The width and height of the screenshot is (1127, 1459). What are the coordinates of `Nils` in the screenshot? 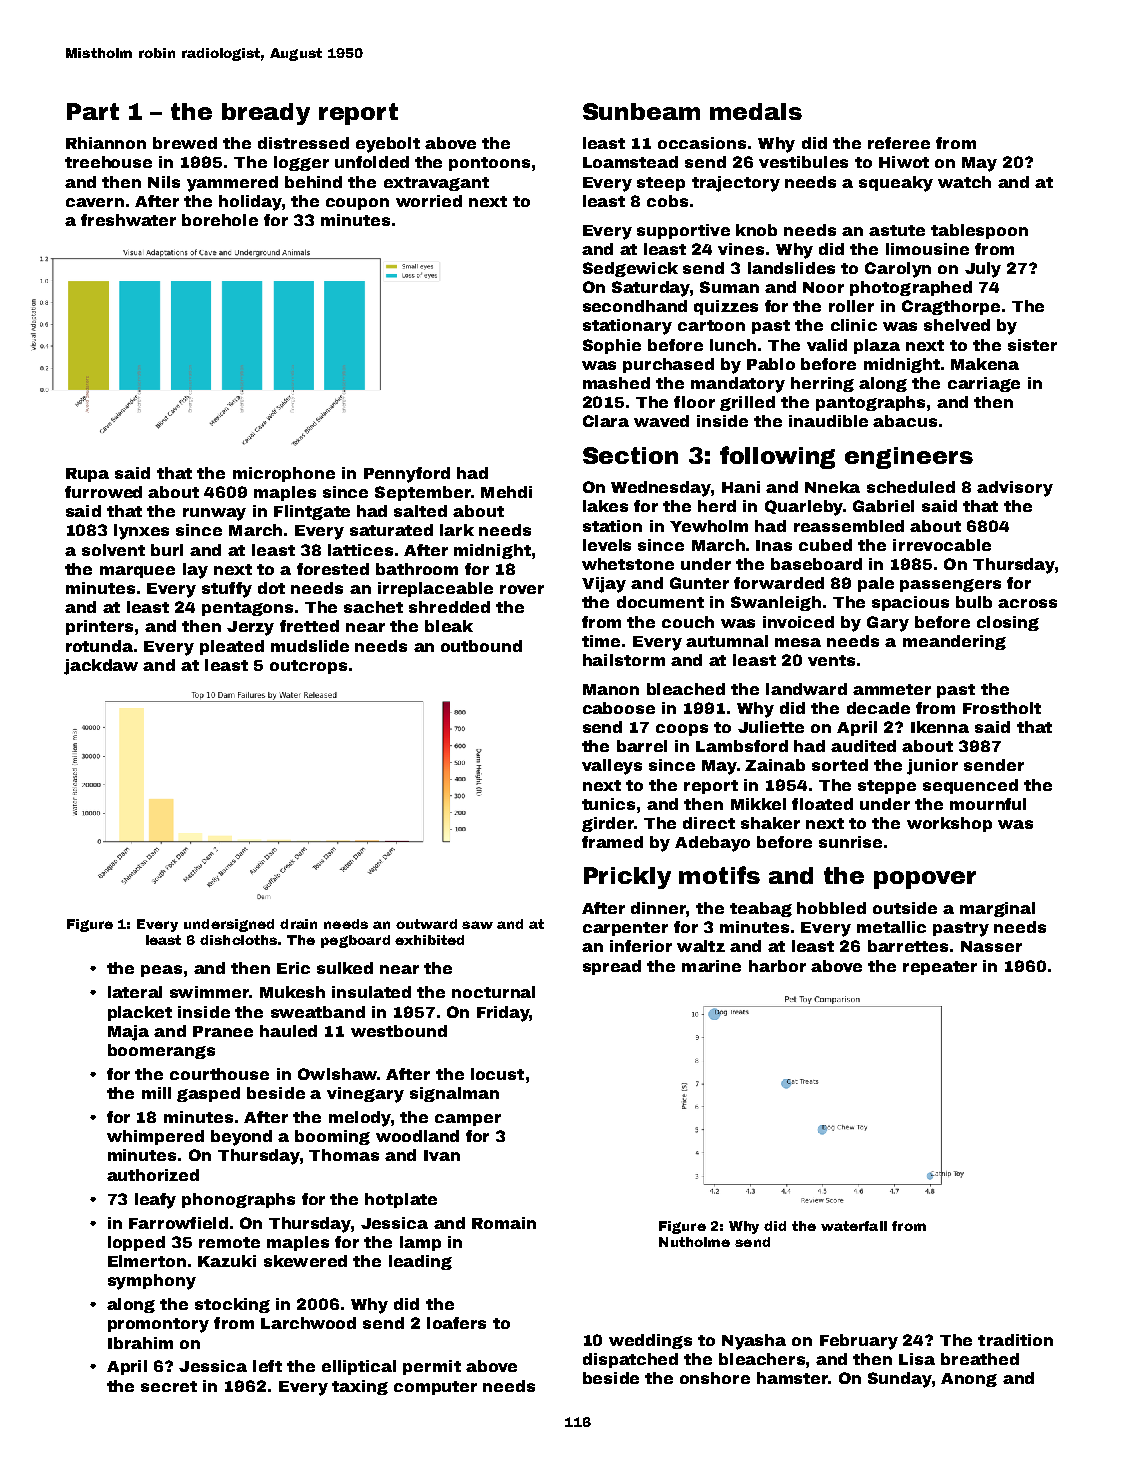 It's located at (164, 182).
